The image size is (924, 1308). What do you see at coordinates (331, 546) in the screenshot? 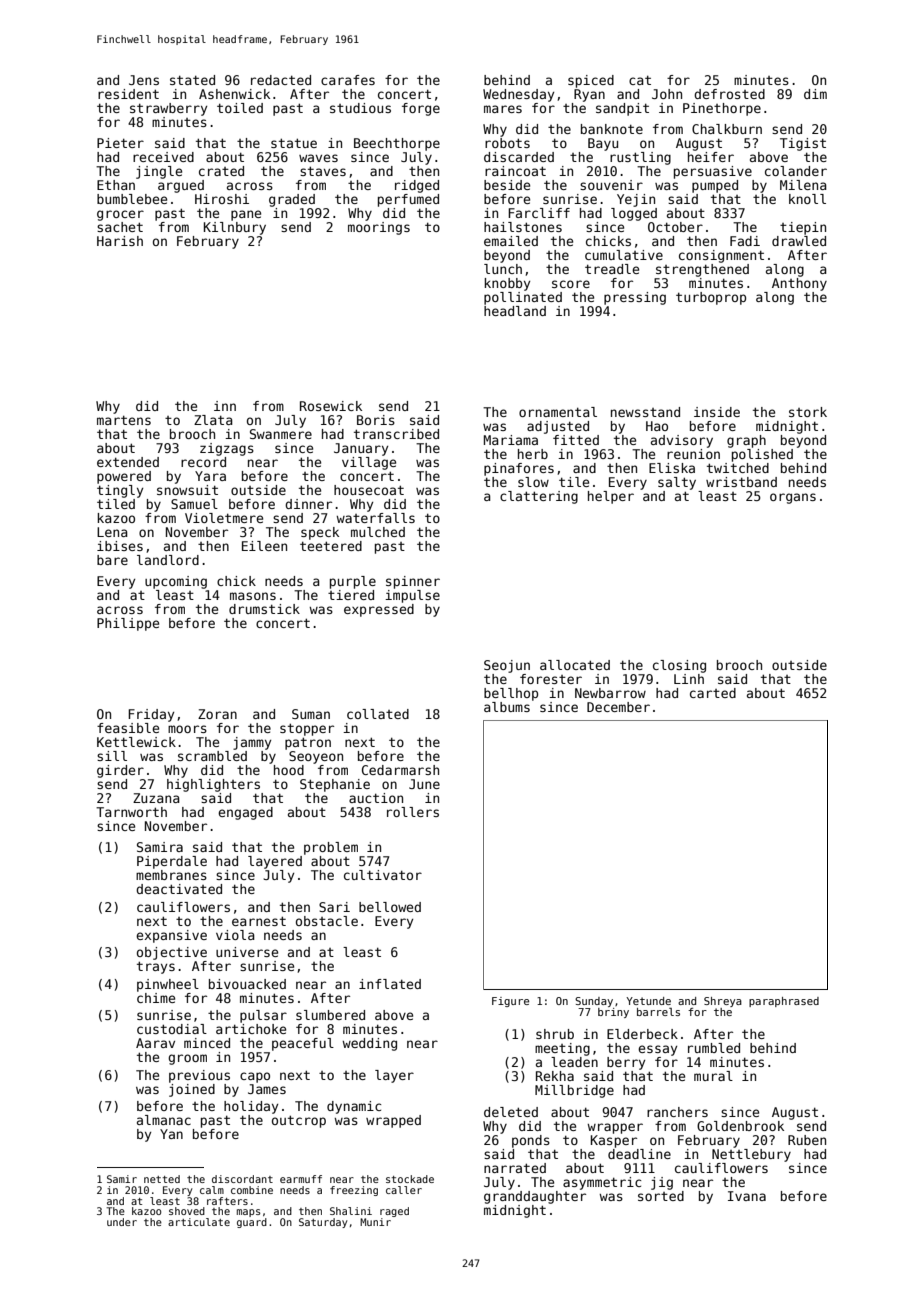
I see `teetered` at bounding box center [331, 546].
